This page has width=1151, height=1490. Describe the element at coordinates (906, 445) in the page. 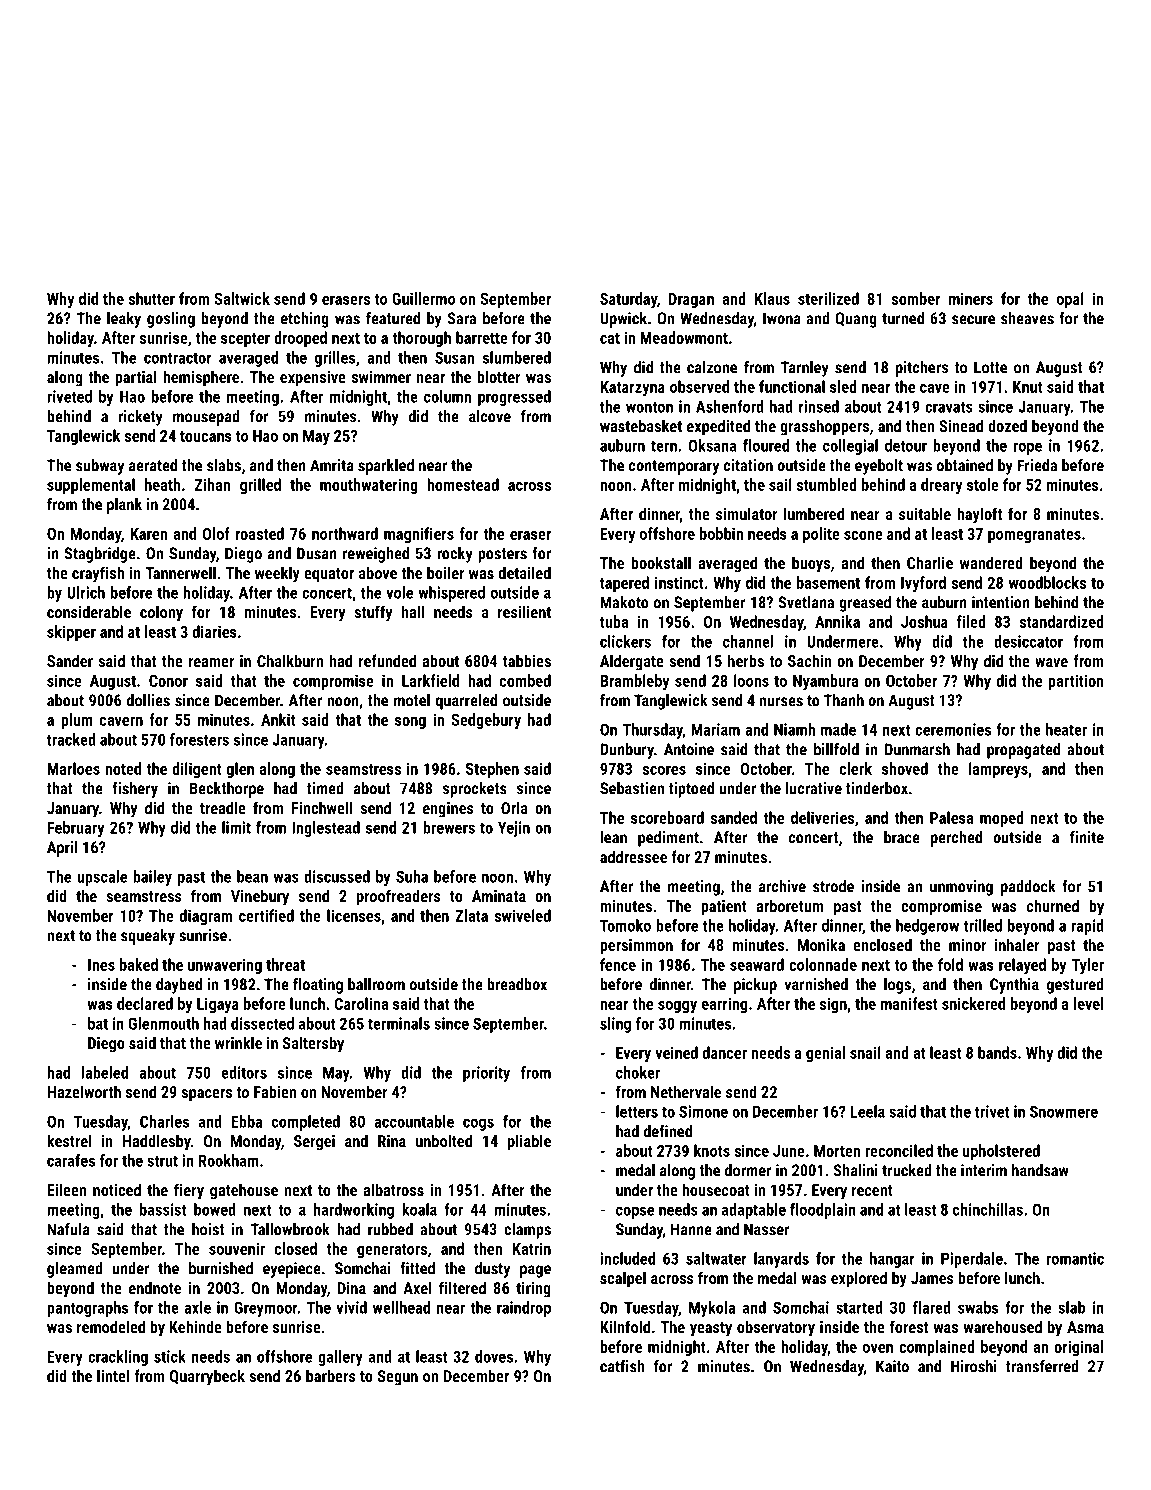

I see `detour` at that location.
